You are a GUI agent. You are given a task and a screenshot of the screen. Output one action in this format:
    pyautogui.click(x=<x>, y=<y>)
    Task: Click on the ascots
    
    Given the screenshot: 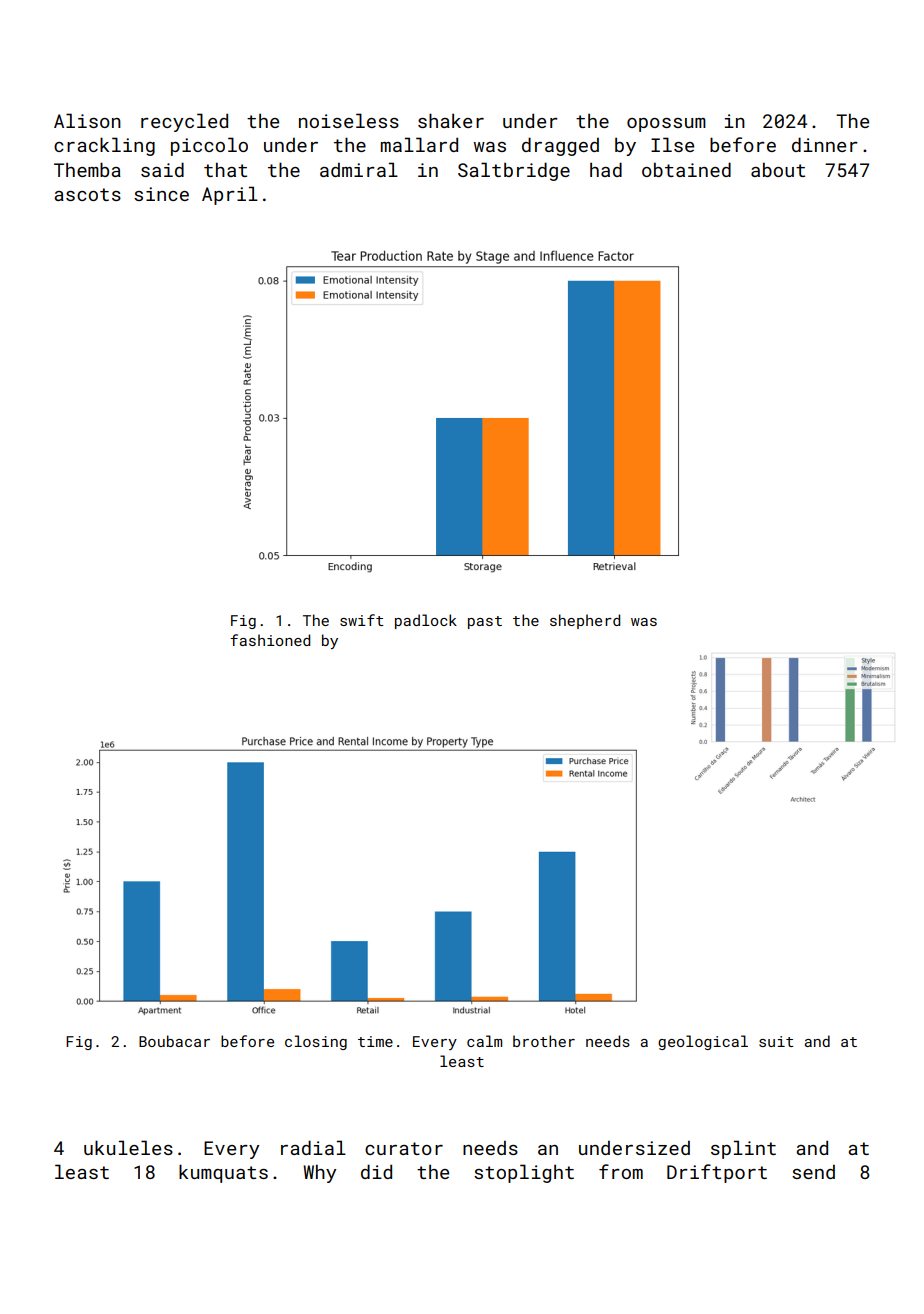 What is the action you would take?
    pyautogui.click(x=87, y=194)
